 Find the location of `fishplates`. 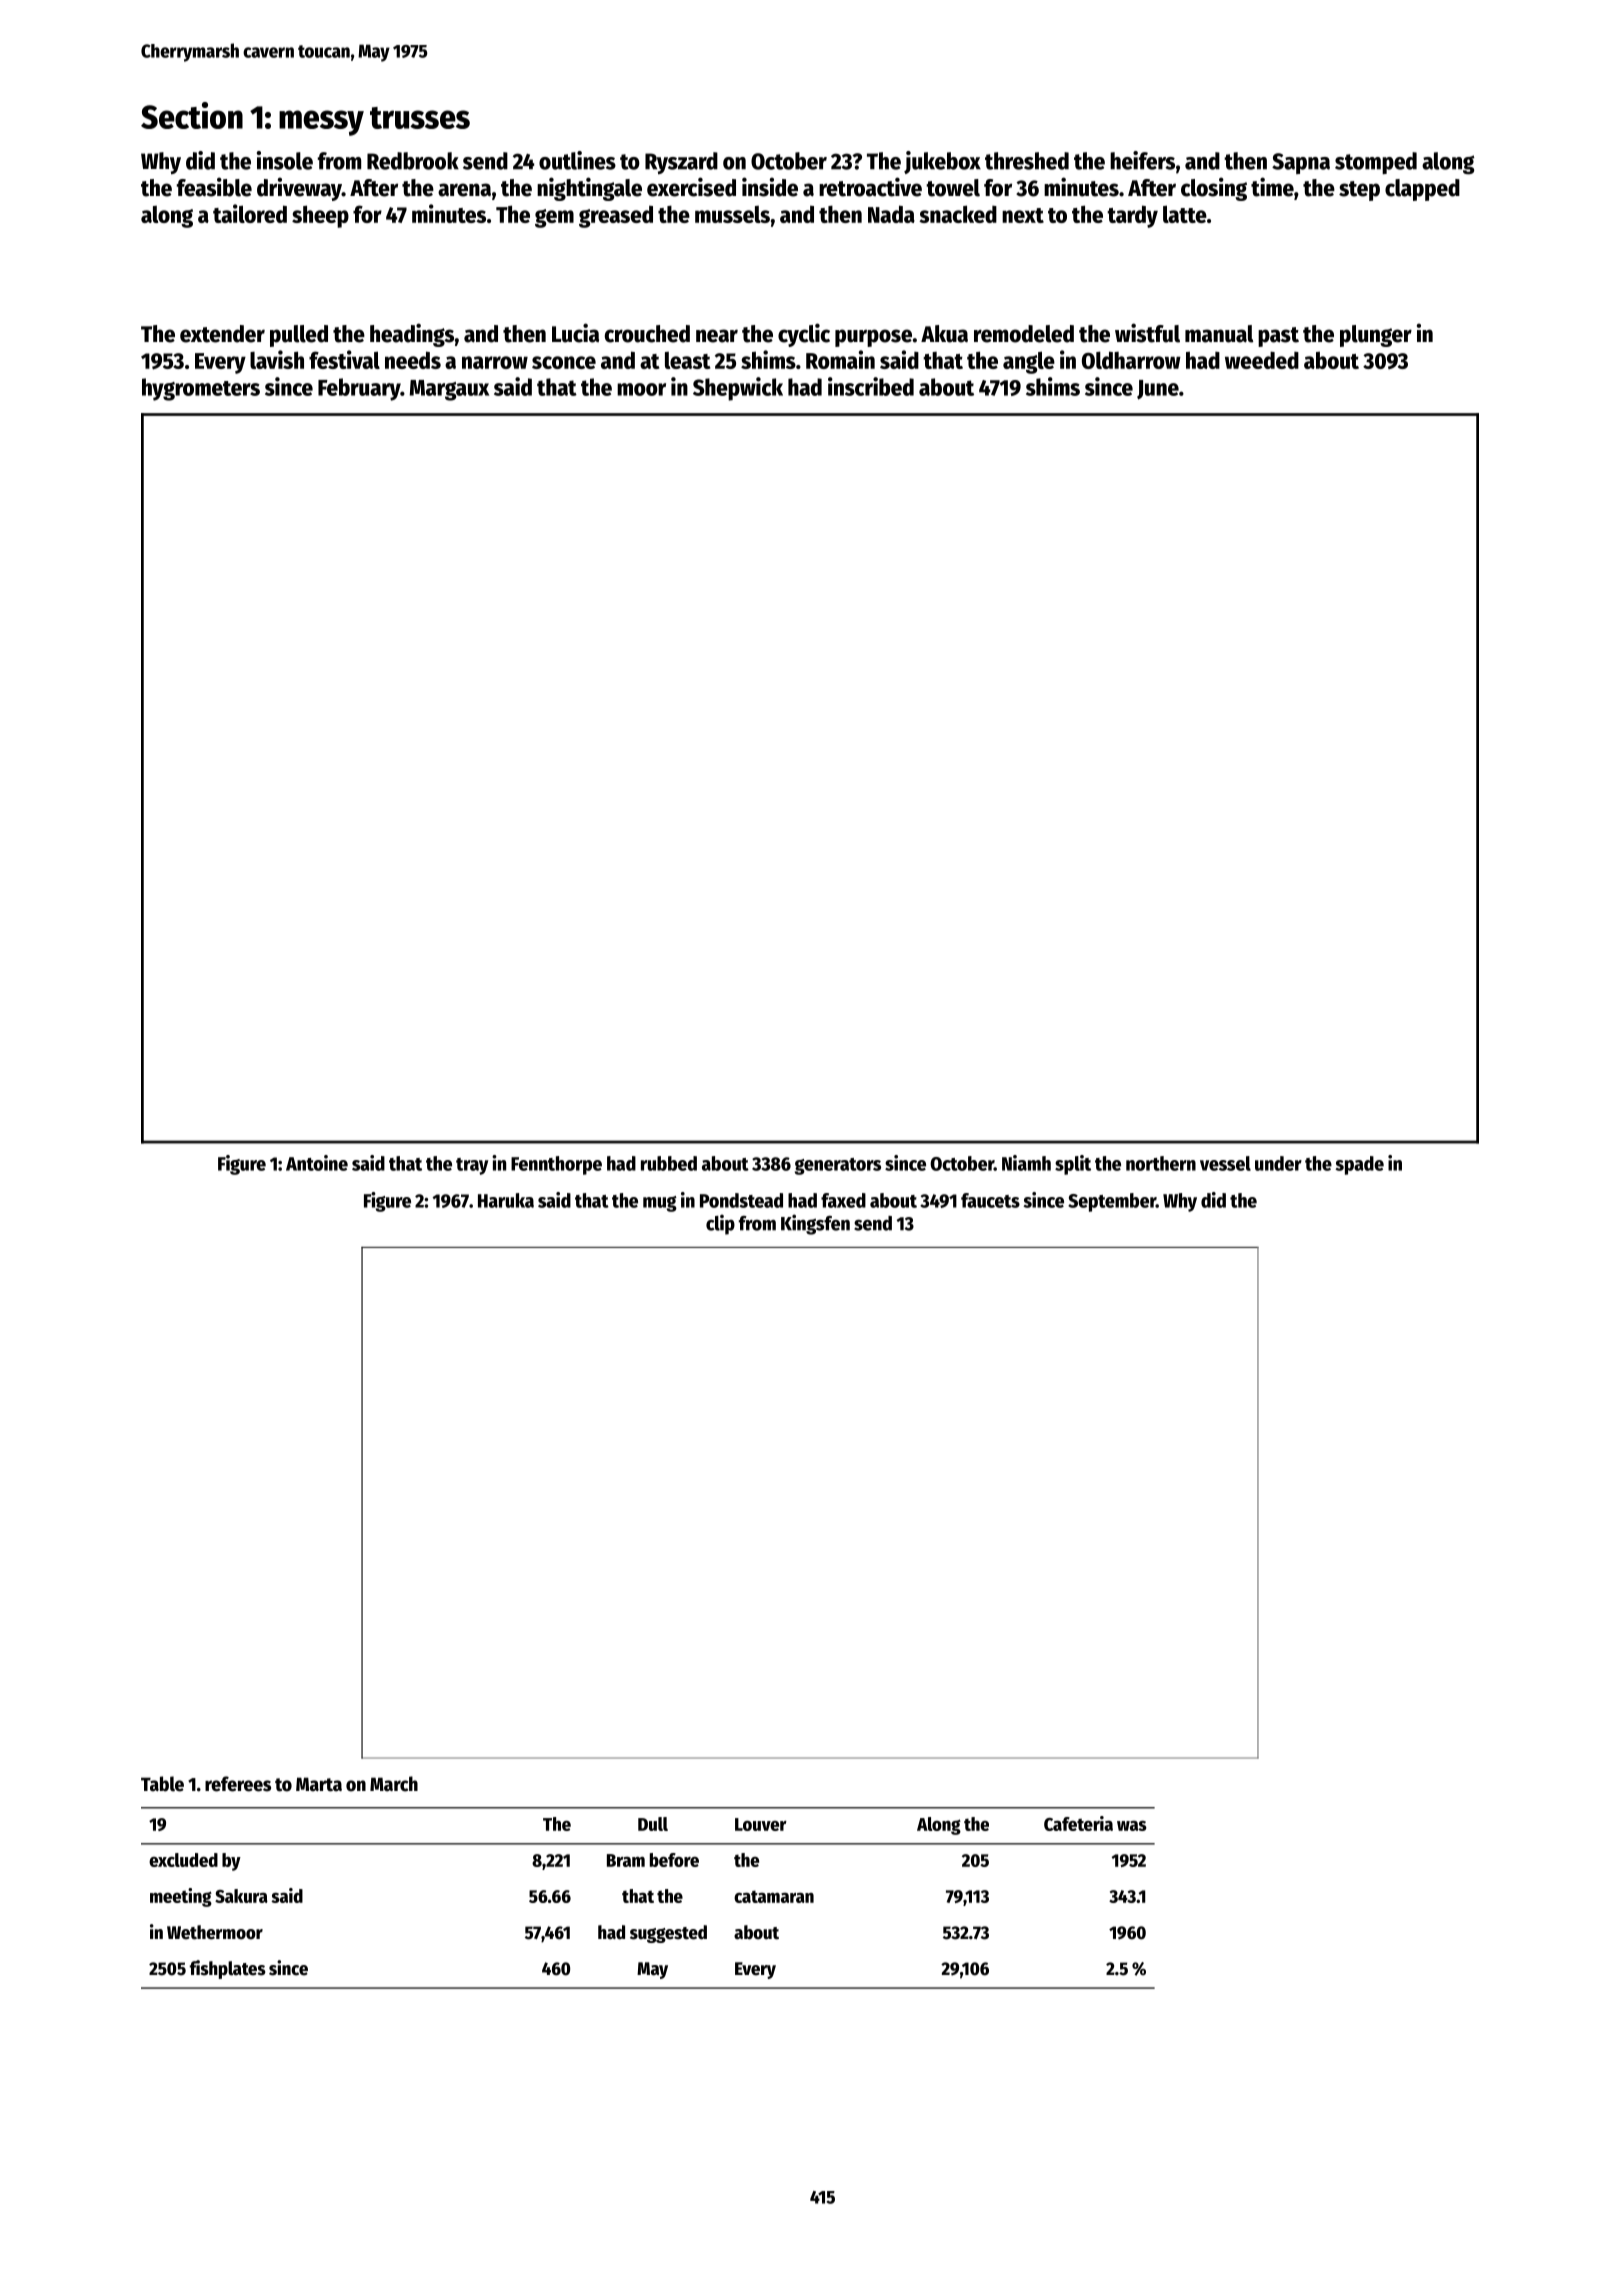

fishplates is located at coordinates (228, 1969).
